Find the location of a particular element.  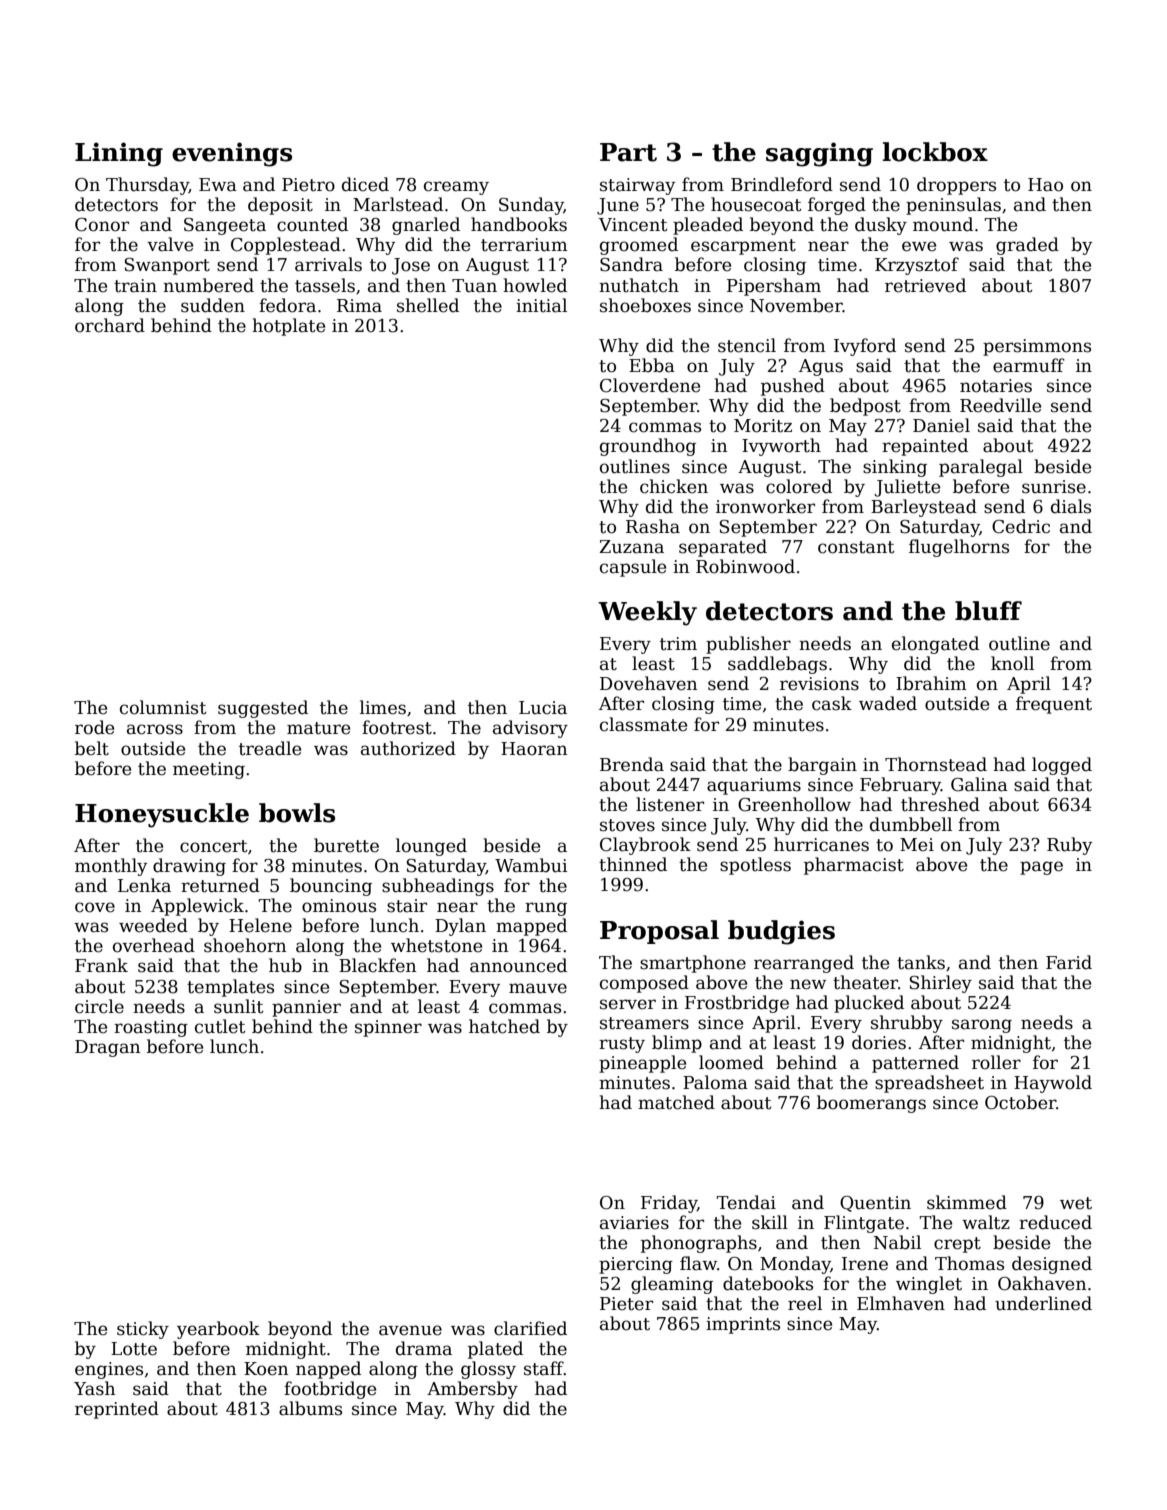

creamy is located at coordinates (456, 188).
